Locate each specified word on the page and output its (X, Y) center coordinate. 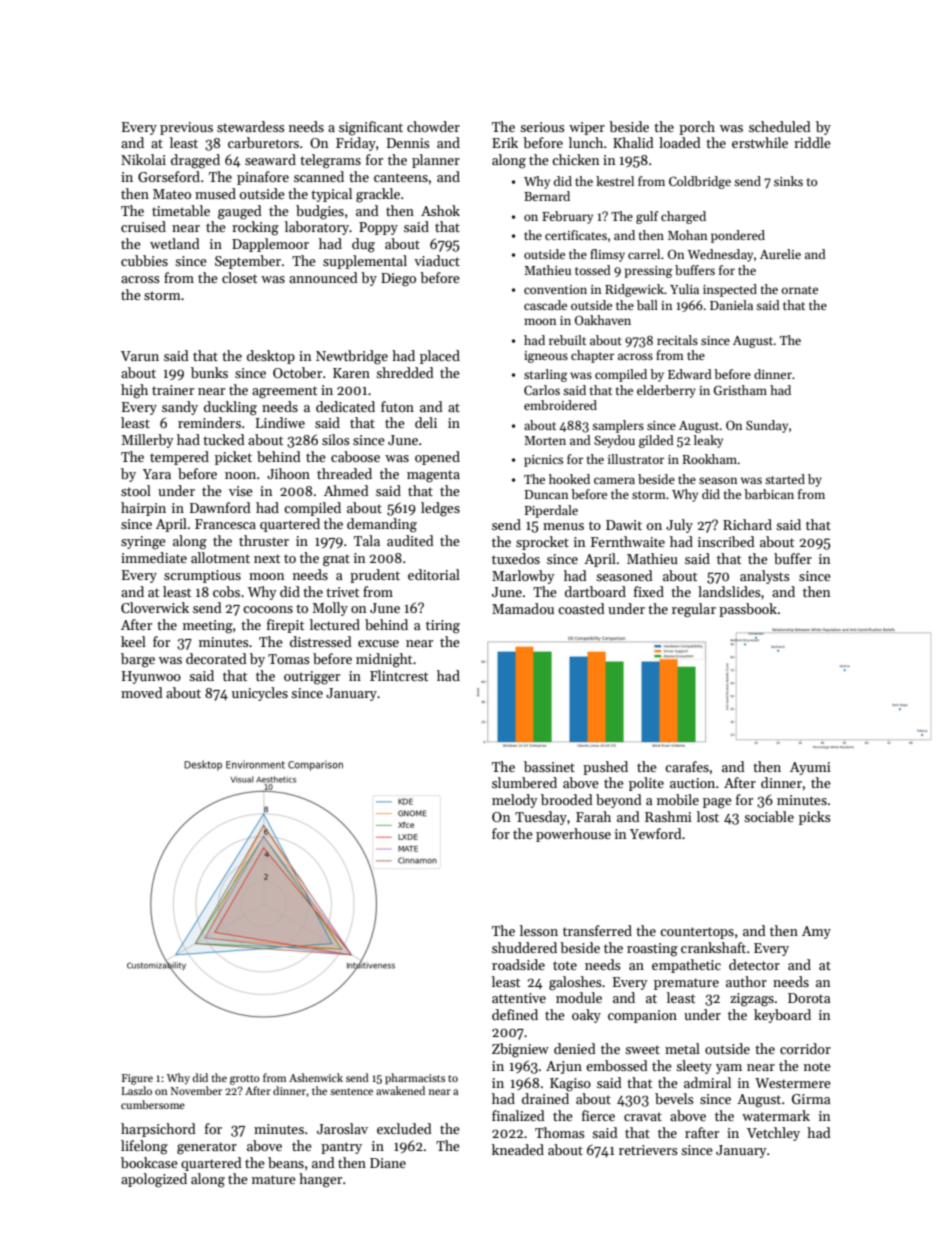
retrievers (648, 1150)
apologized (154, 1180)
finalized (518, 1115)
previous (186, 128)
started (785, 479)
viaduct (437, 260)
